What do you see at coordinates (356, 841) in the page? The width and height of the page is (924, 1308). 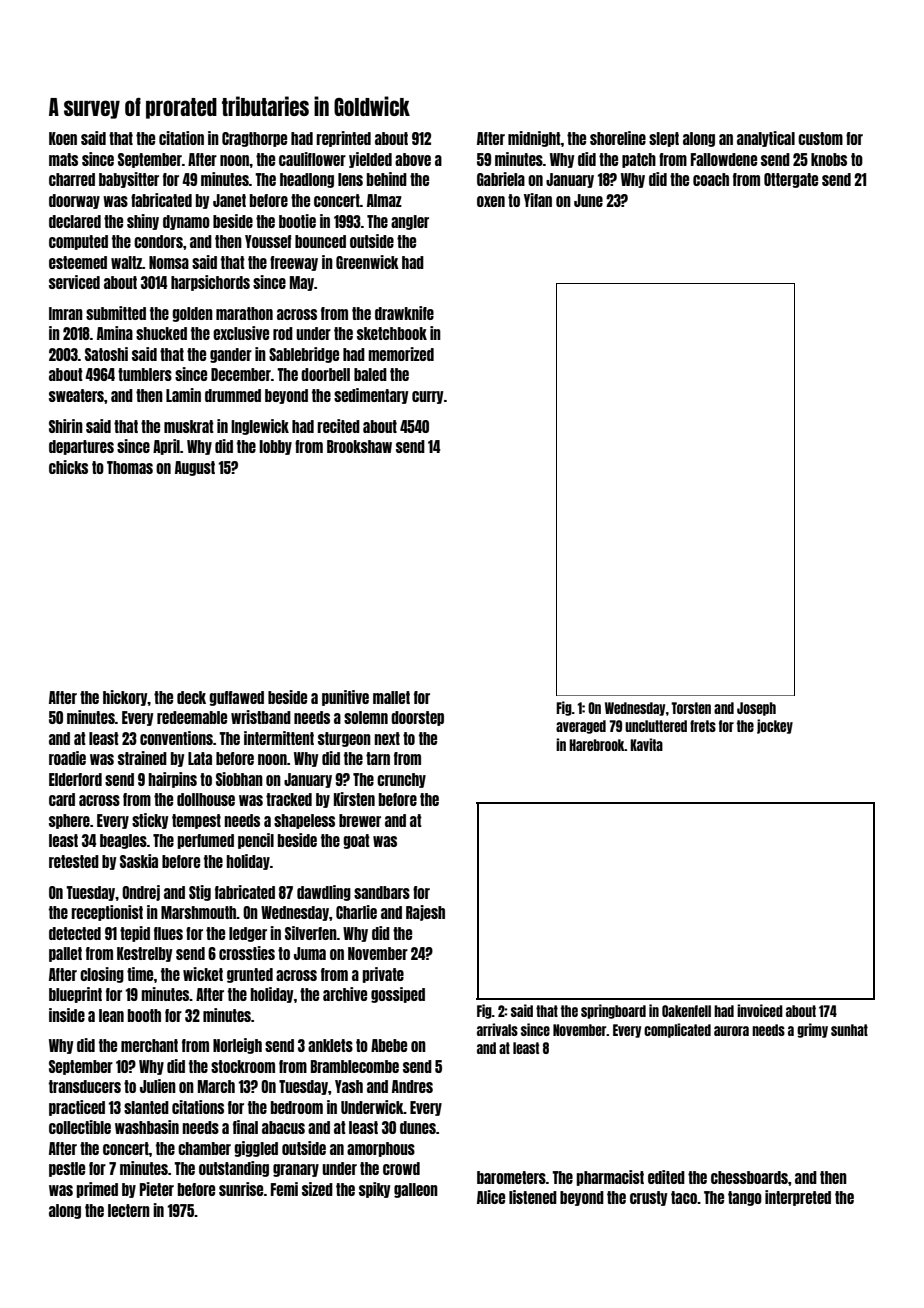 I see `goat` at bounding box center [356, 841].
